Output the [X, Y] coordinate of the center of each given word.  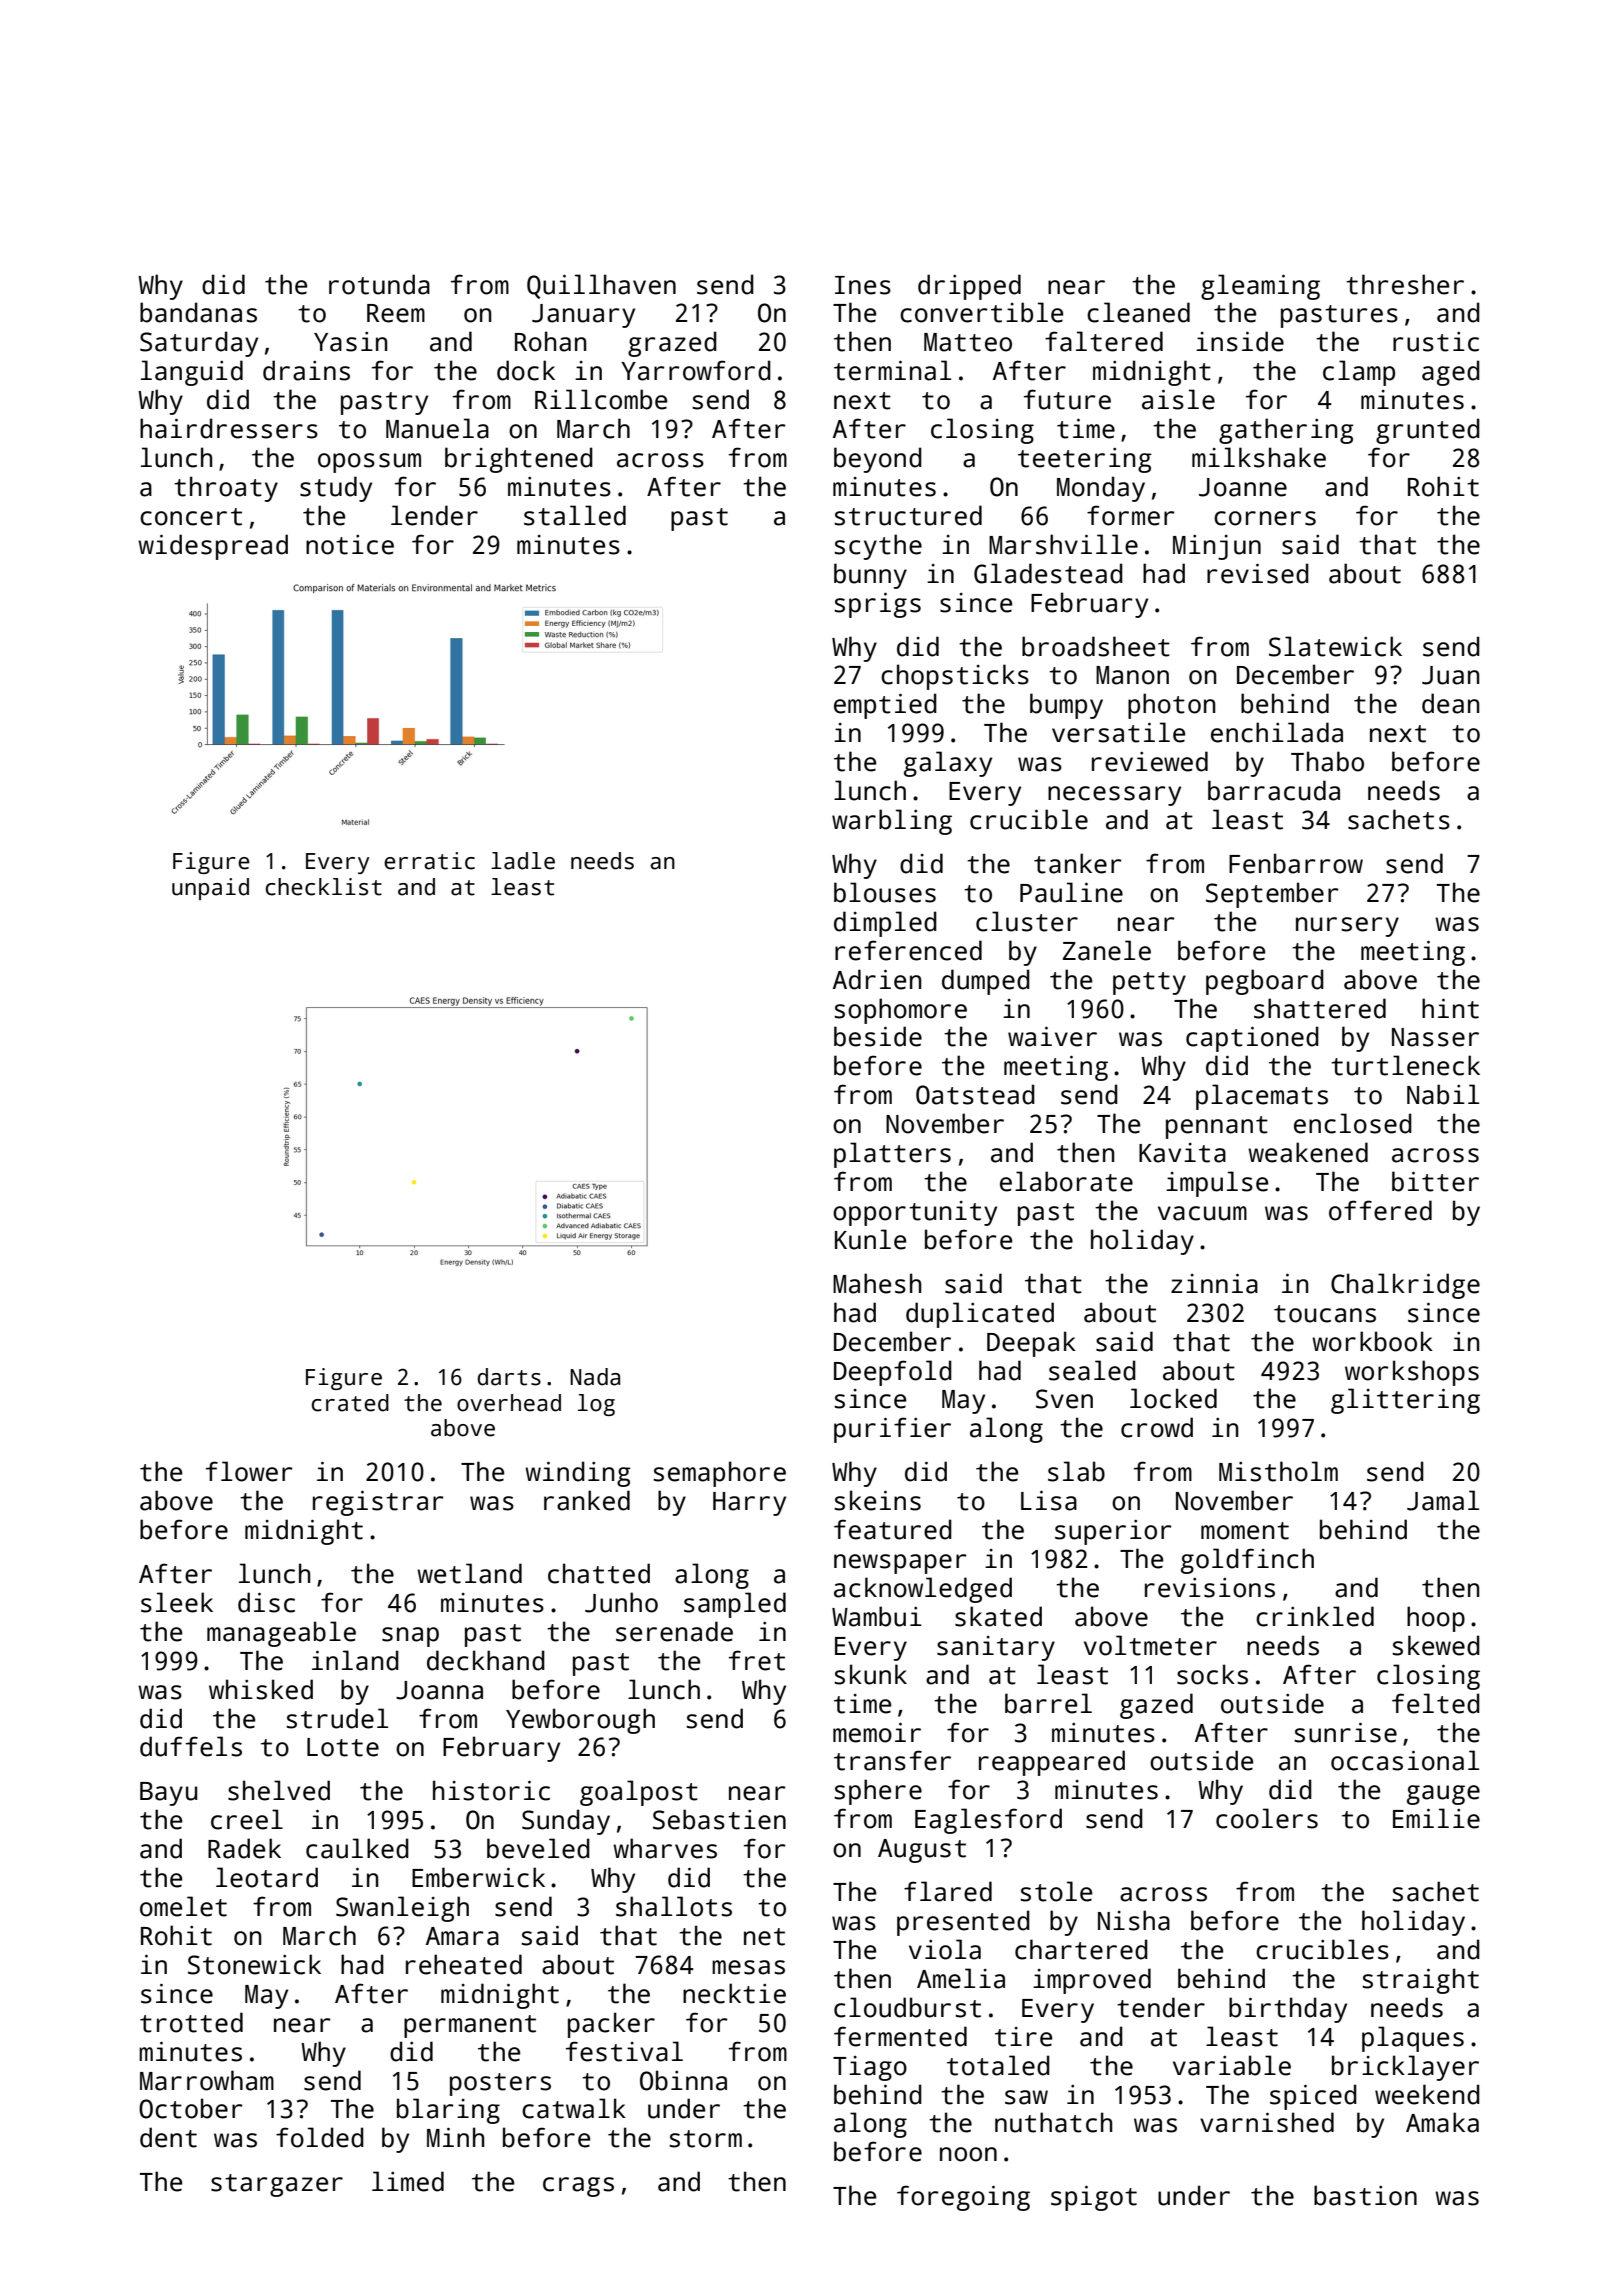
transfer [892, 1760]
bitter [1435, 1181]
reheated [464, 1964]
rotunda [379, 284]
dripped [969, 287]
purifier [892, 1430]
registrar [378, 1503]
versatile [1118, 732]
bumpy [1066, 706]
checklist [324, 887]
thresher [1405, 284]
